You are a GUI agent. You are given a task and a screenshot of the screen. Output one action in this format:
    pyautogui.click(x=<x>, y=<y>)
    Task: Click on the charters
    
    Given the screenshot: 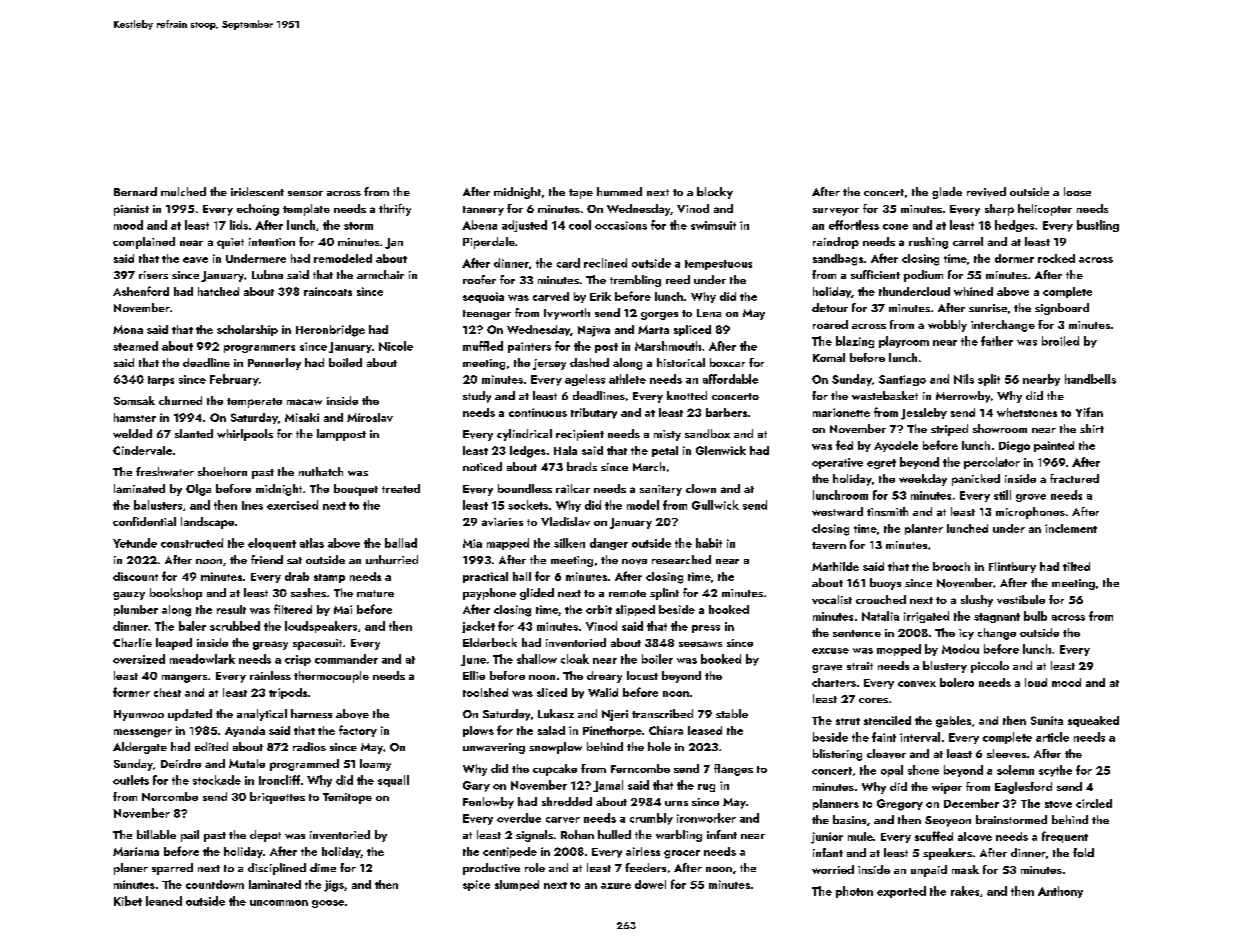 What is the action you would take?
    pyautogui.click(x=834, y=682)
